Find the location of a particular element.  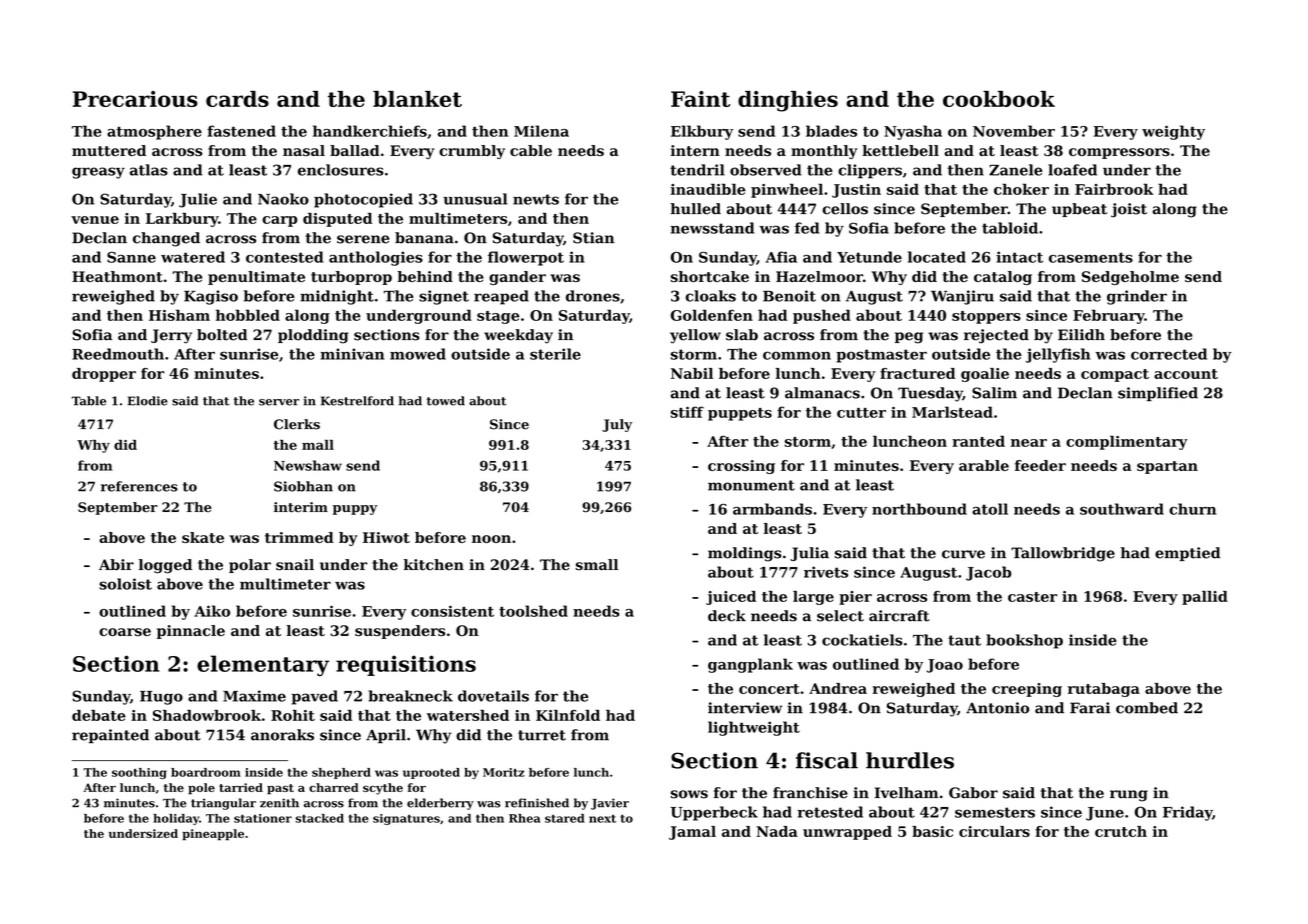

zenith is located at coordinates (279, 803).
